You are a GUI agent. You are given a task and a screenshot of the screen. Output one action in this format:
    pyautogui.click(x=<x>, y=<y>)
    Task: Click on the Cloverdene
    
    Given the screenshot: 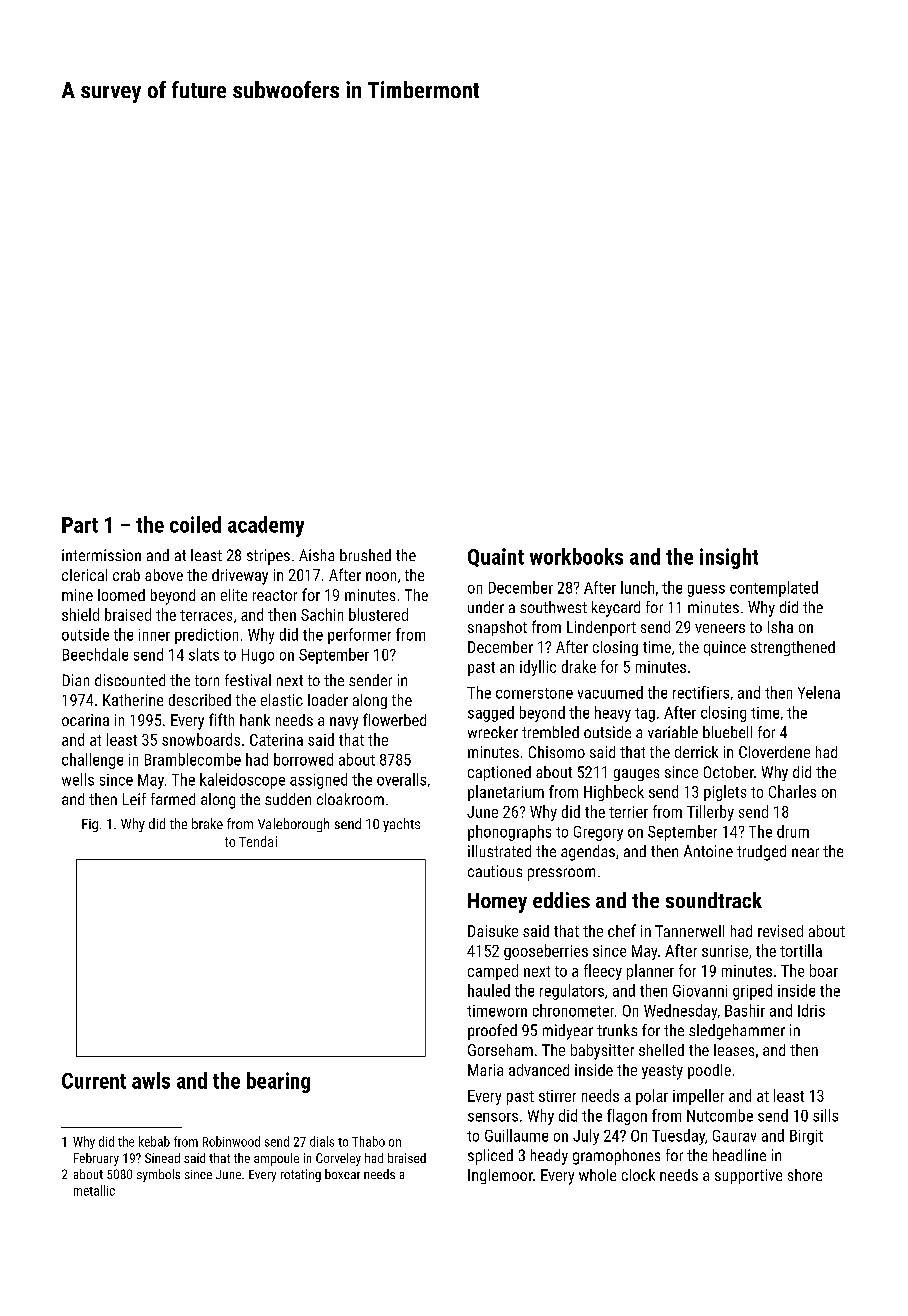 What is the action you would take?
    pyautogui.click(x=774, y=752)
